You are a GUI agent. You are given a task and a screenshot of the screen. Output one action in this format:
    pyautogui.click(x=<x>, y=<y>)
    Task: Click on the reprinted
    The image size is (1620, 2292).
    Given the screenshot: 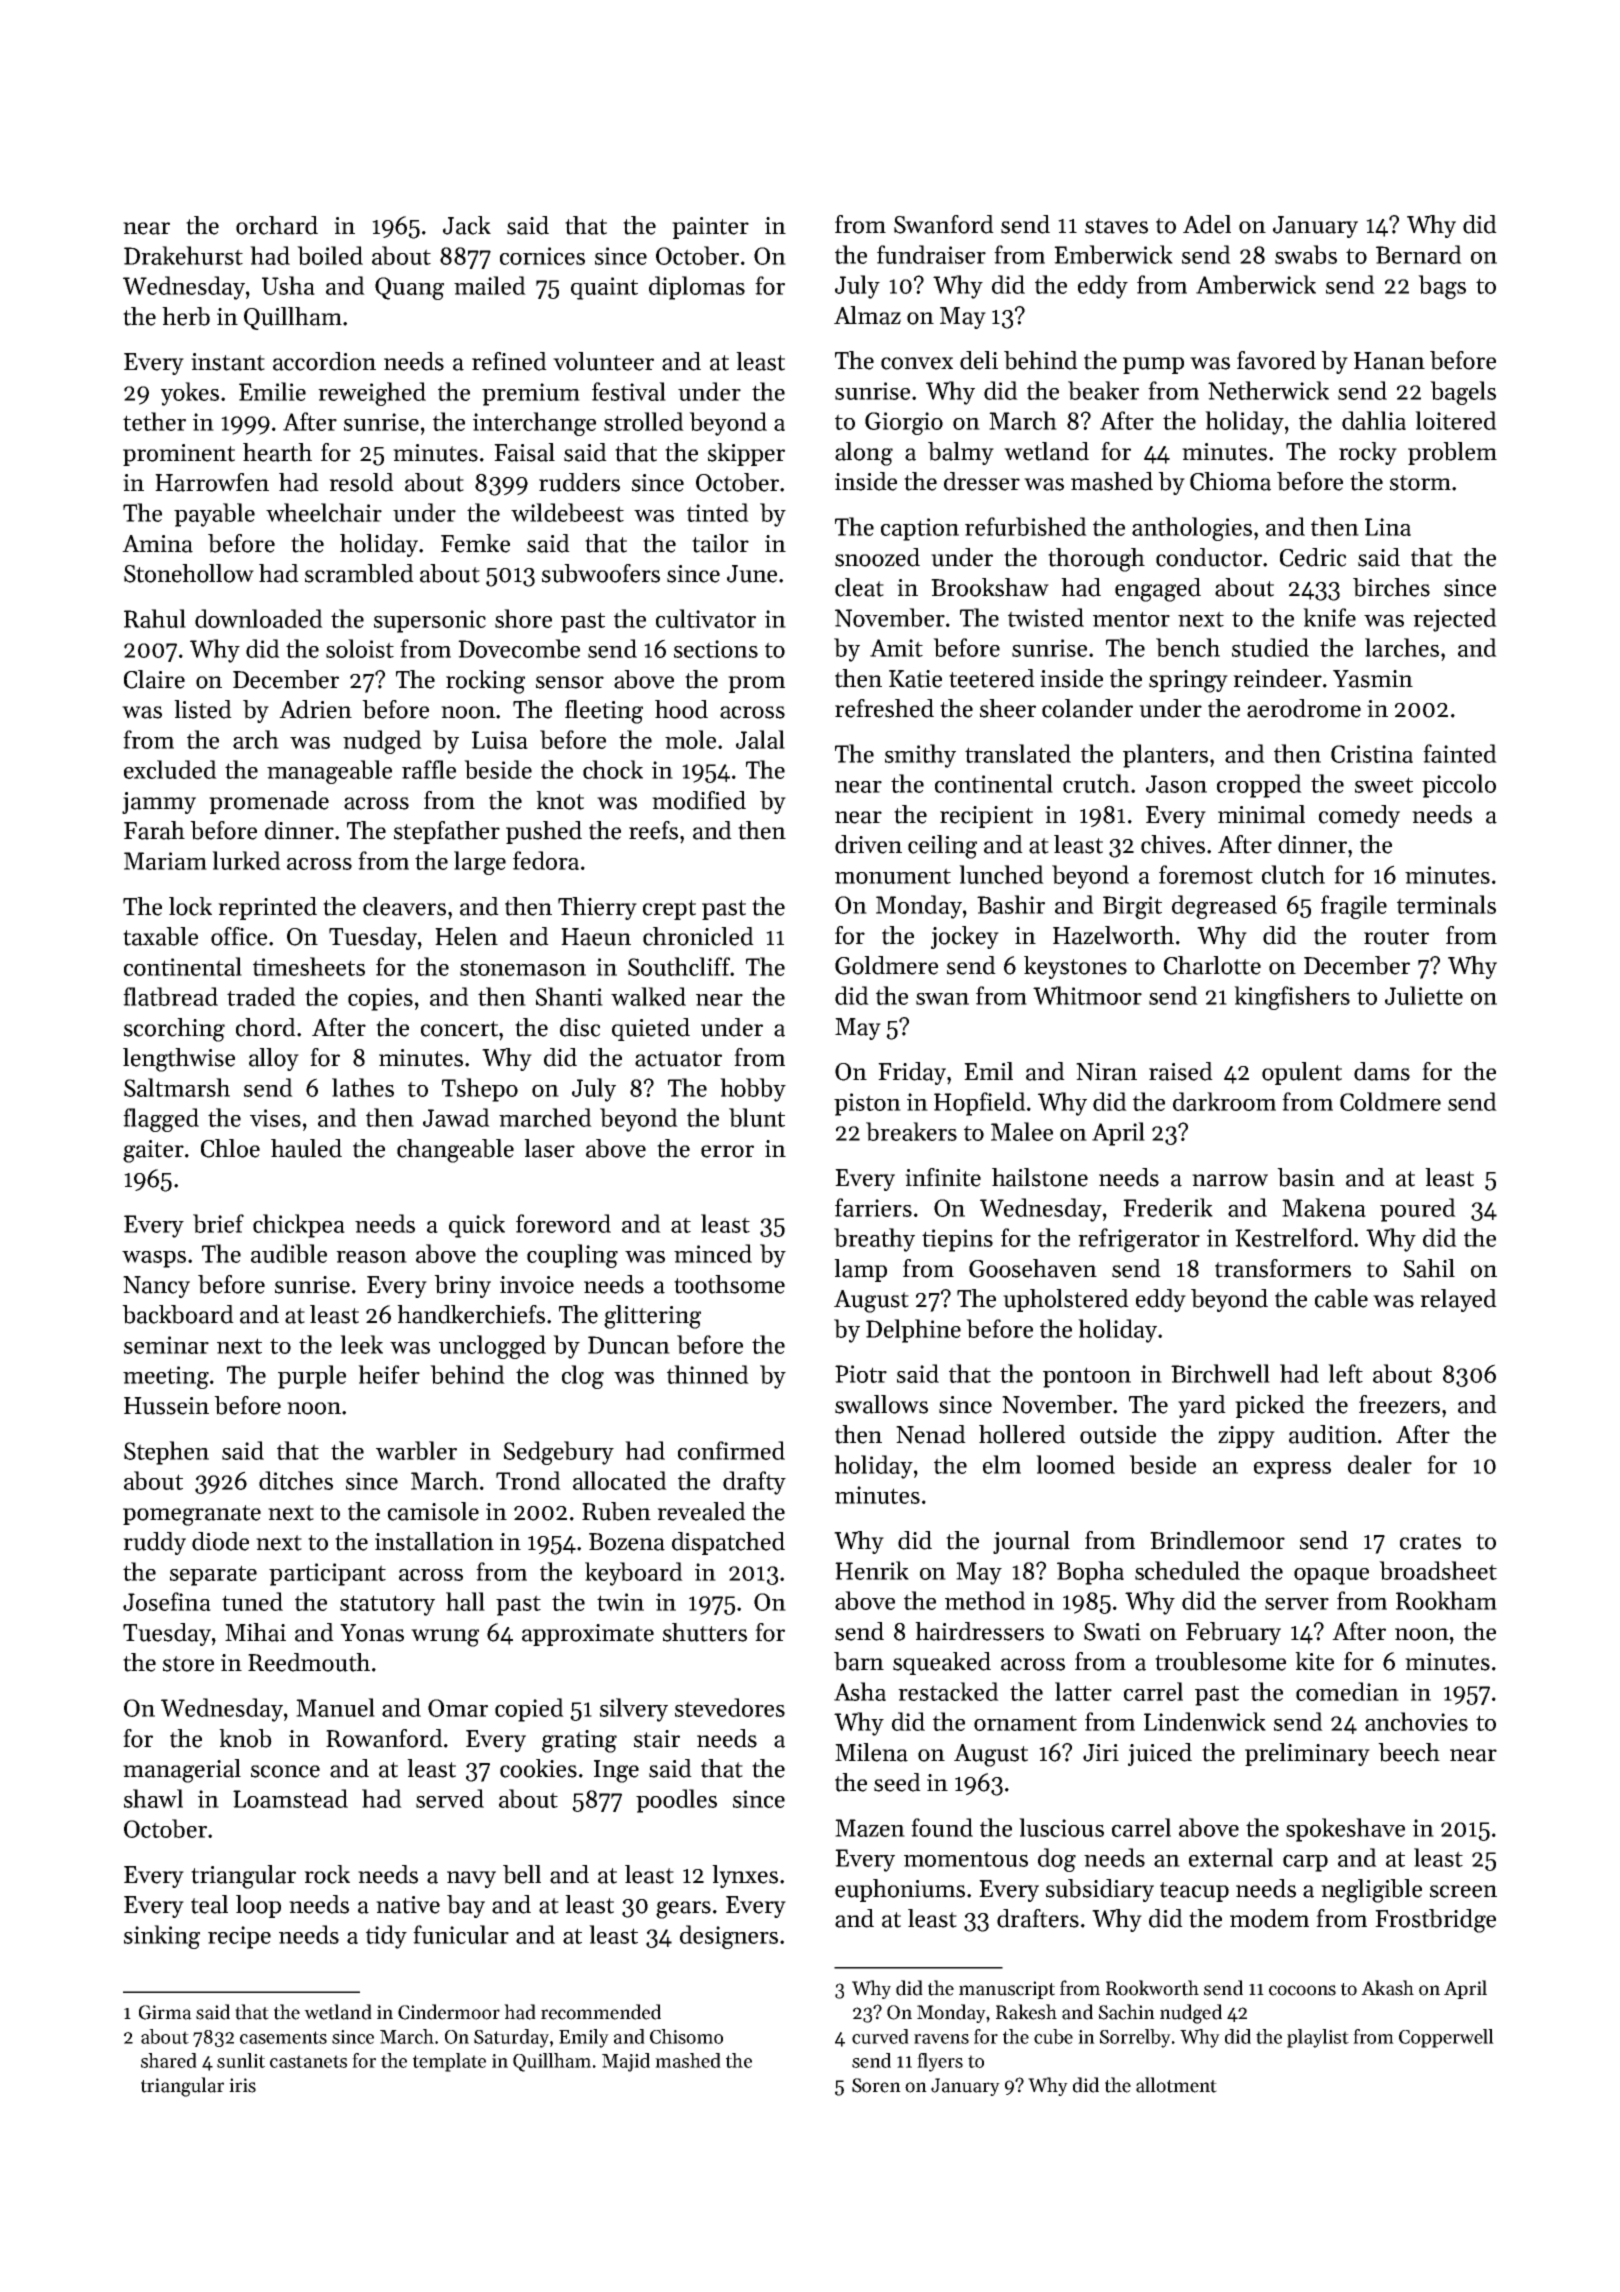 What is the action you would take?
    pyautogui.click(x=267, y=908)
